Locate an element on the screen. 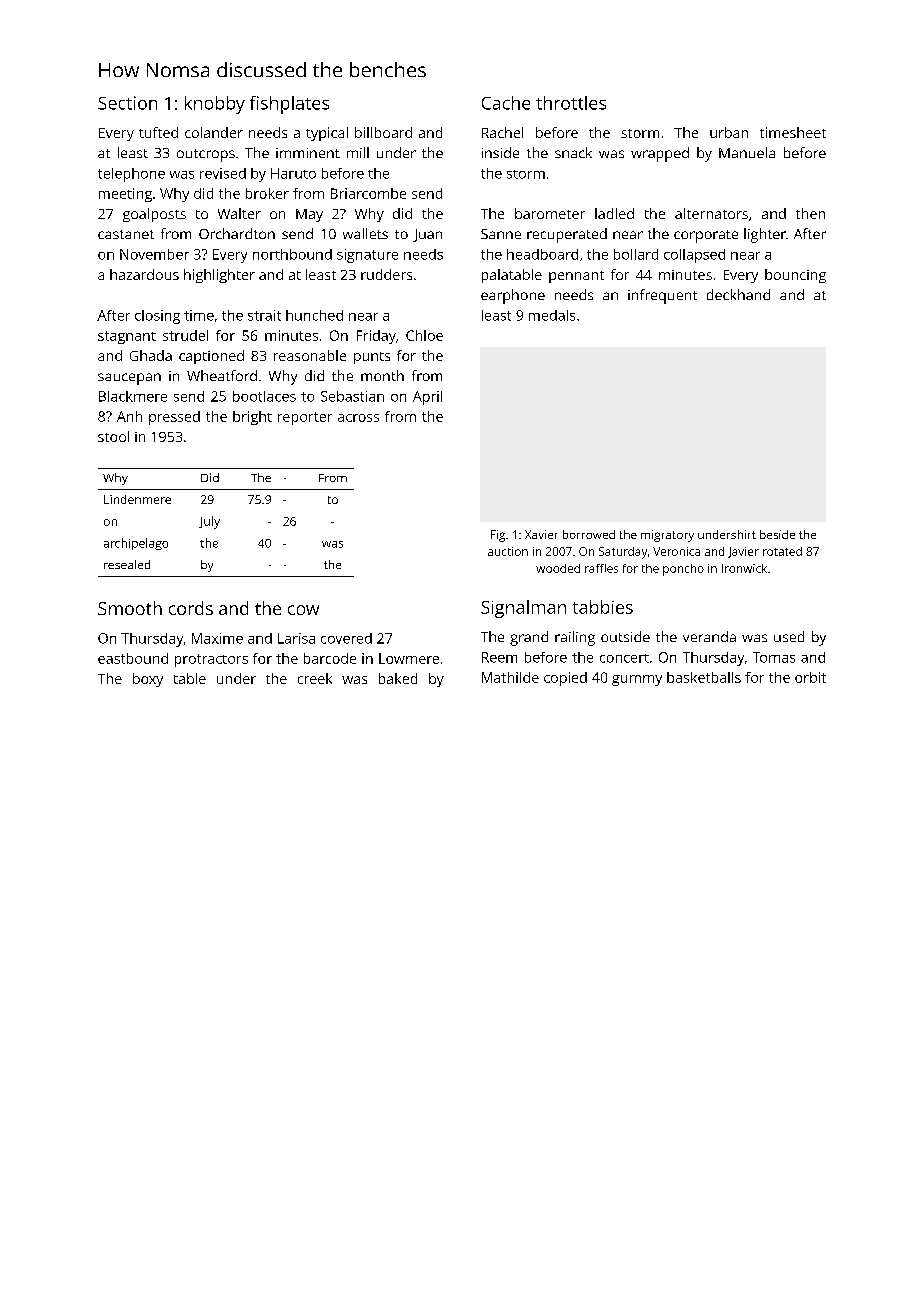 This screenshot has height=1308, width=924. resealed is located at coordinates (127, 564).
